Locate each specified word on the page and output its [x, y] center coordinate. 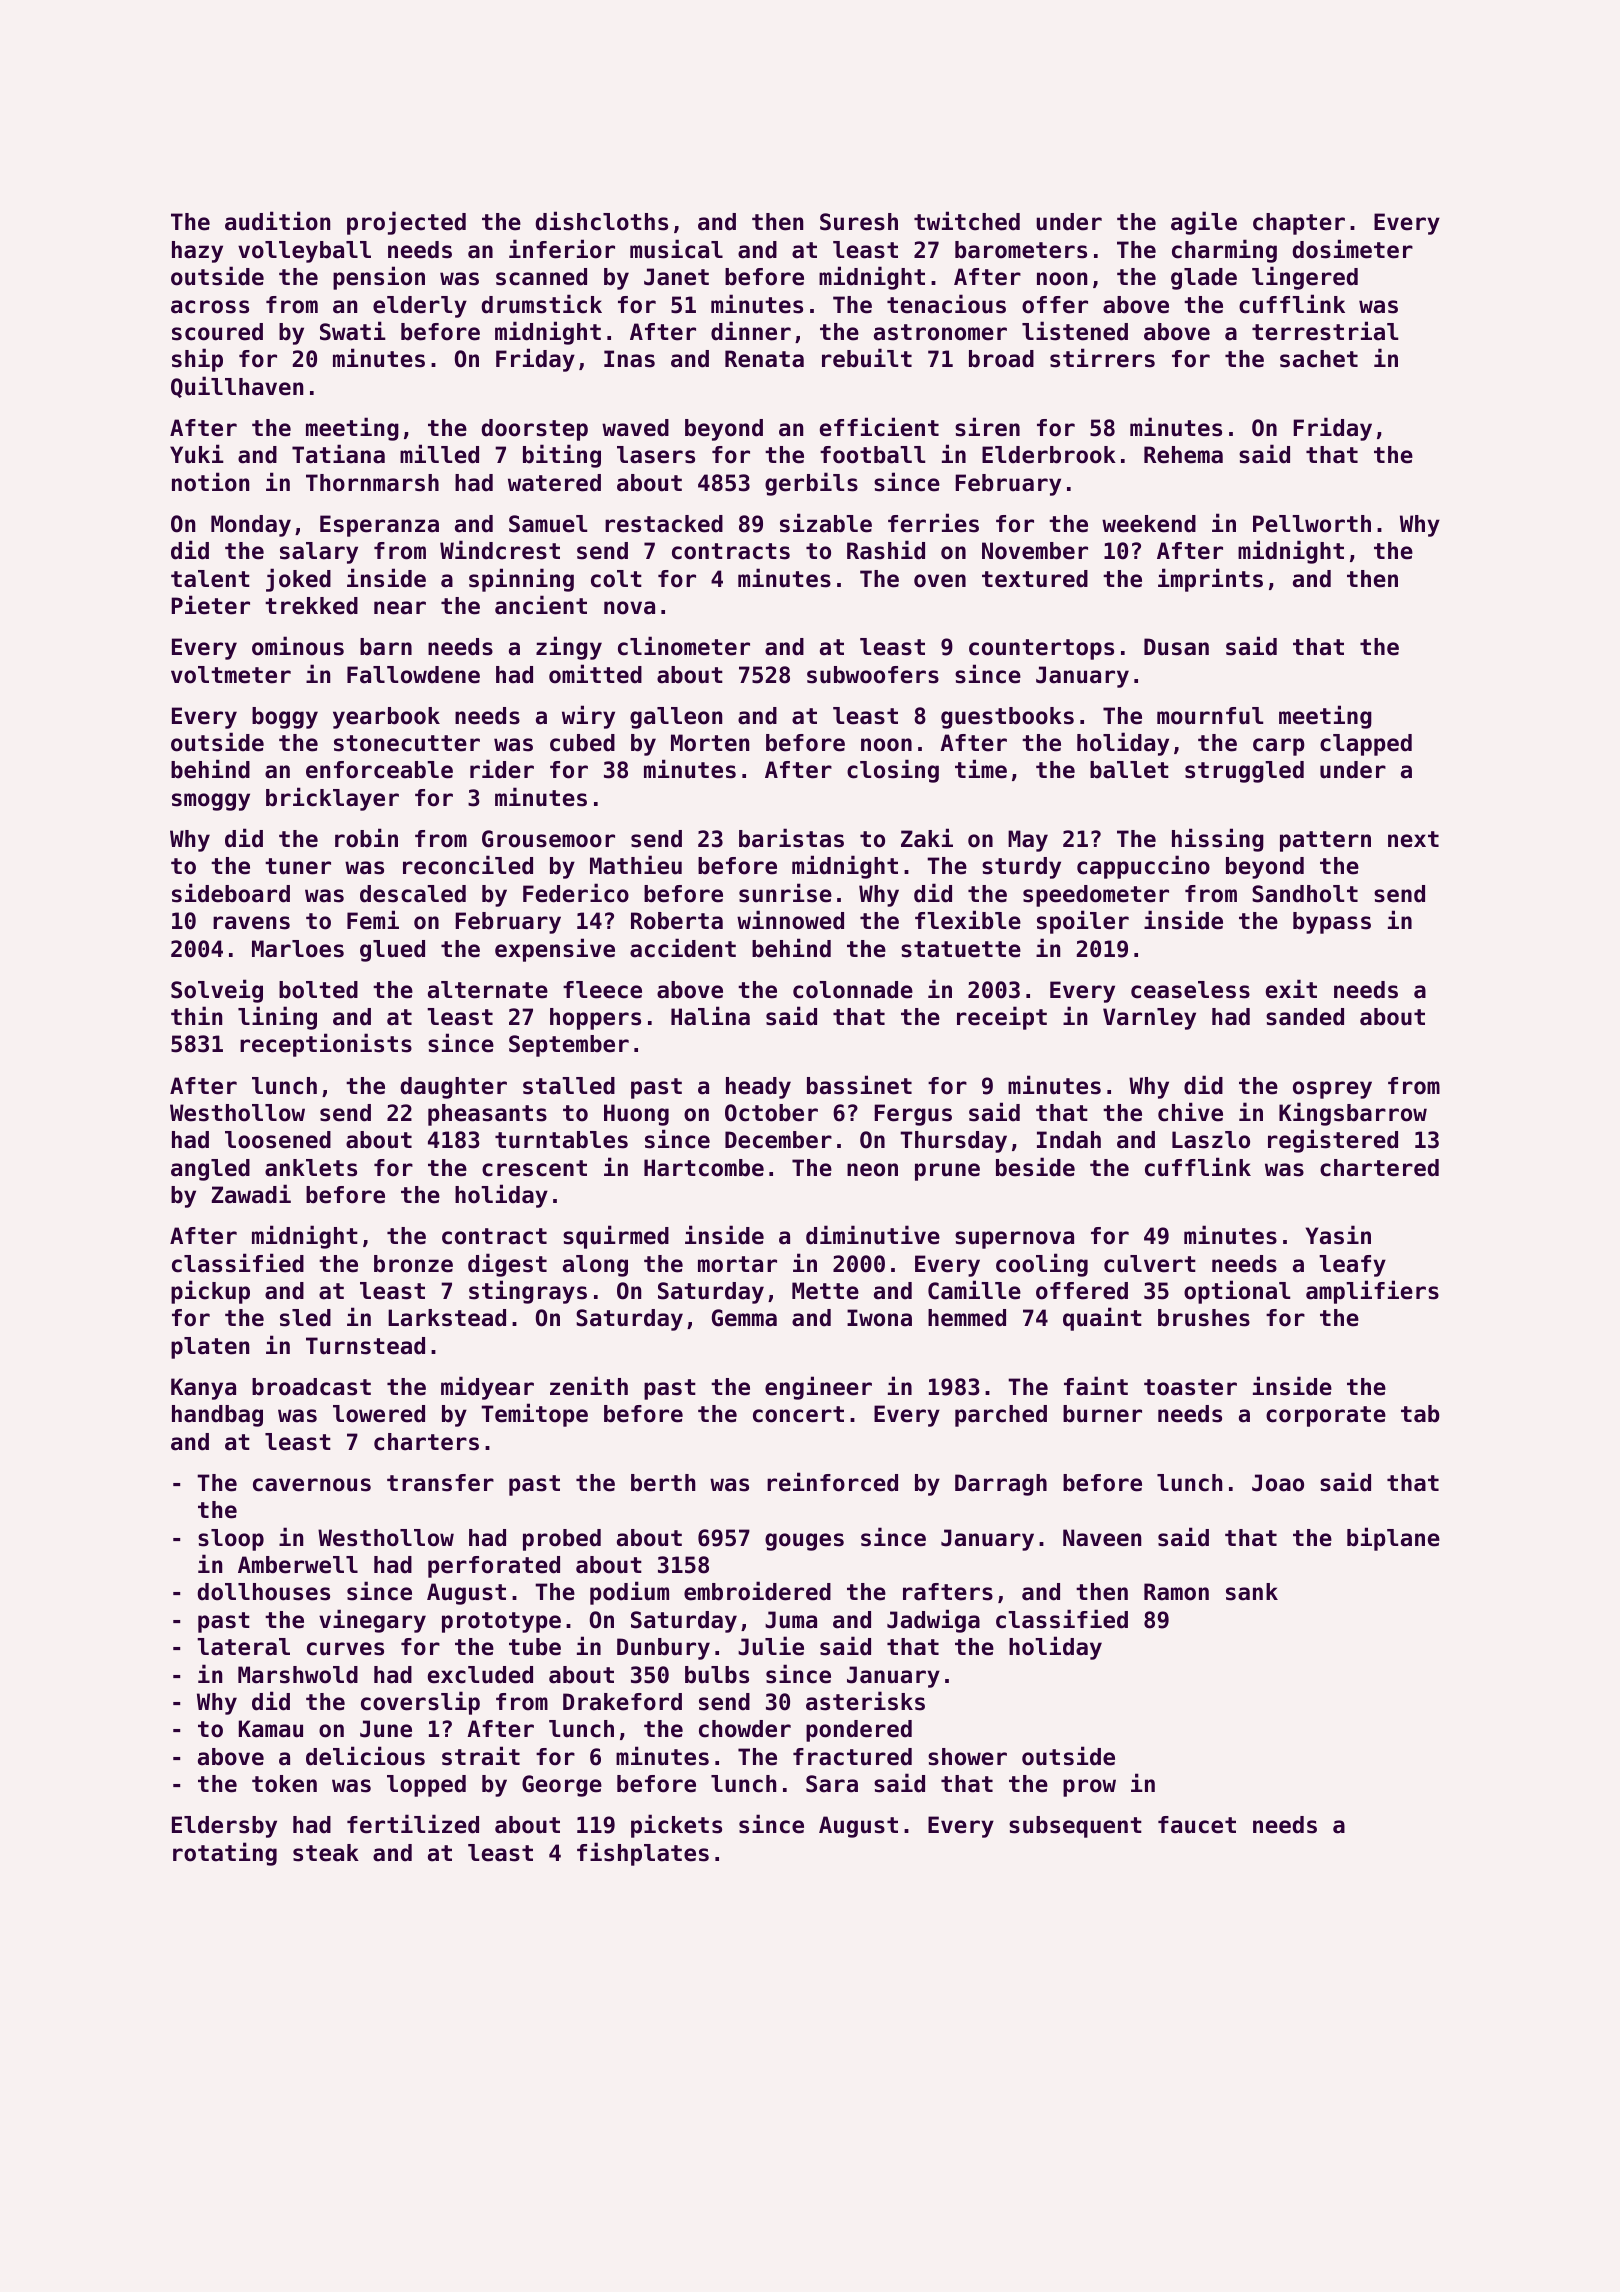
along [595, 1266]
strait [481, 1756]
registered [1333, 1141]
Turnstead [365, 1346]
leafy [1352, 1266]
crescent [534, 1168]
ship [197, 360]
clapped [1366, 745]
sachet [1319, 359]
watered [554, 483]
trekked [311, 606]
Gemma [744, 1318]
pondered [859, 1731]
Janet [676, 277]
